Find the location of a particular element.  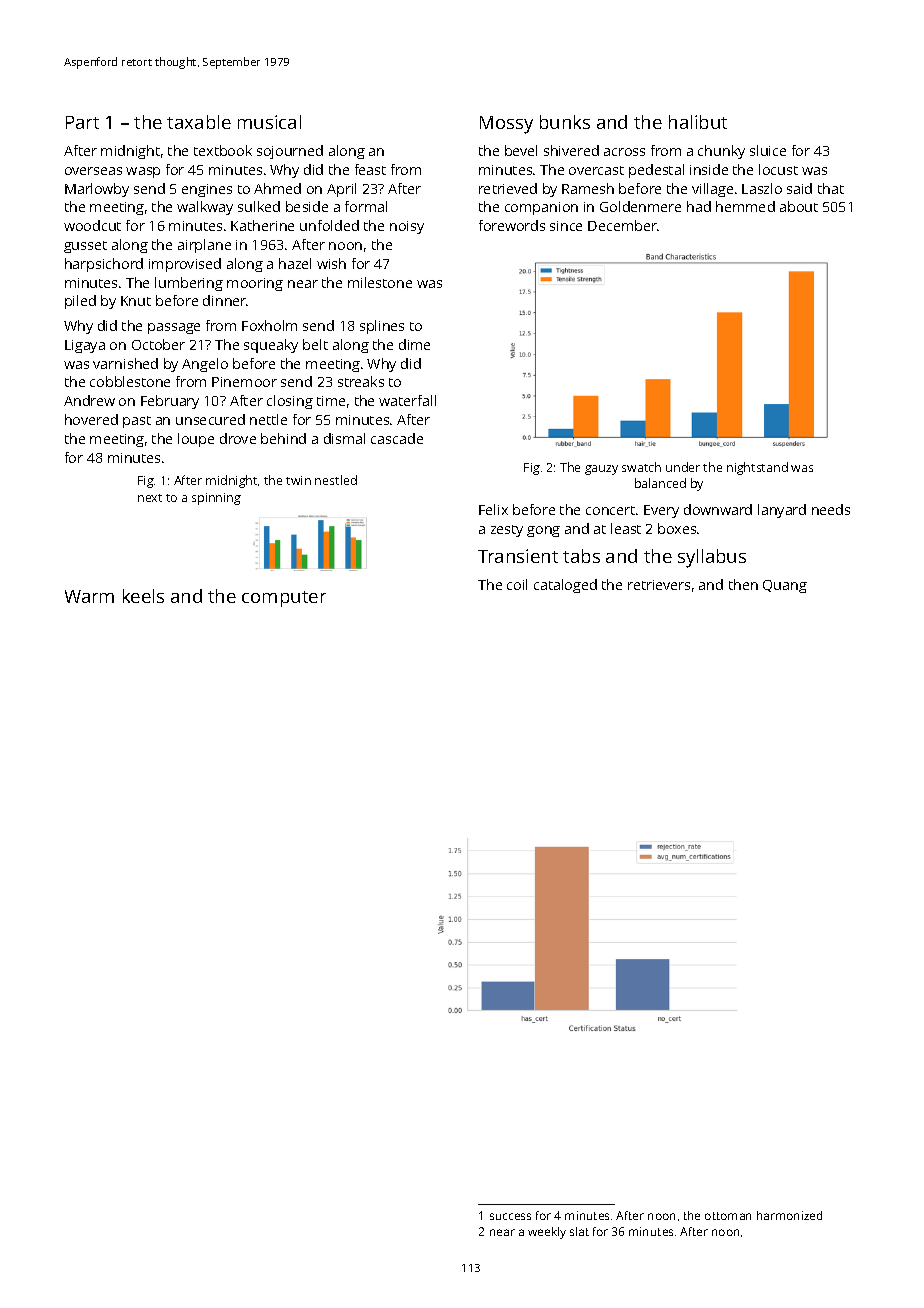

coil is located at coordinates (517, 584).
